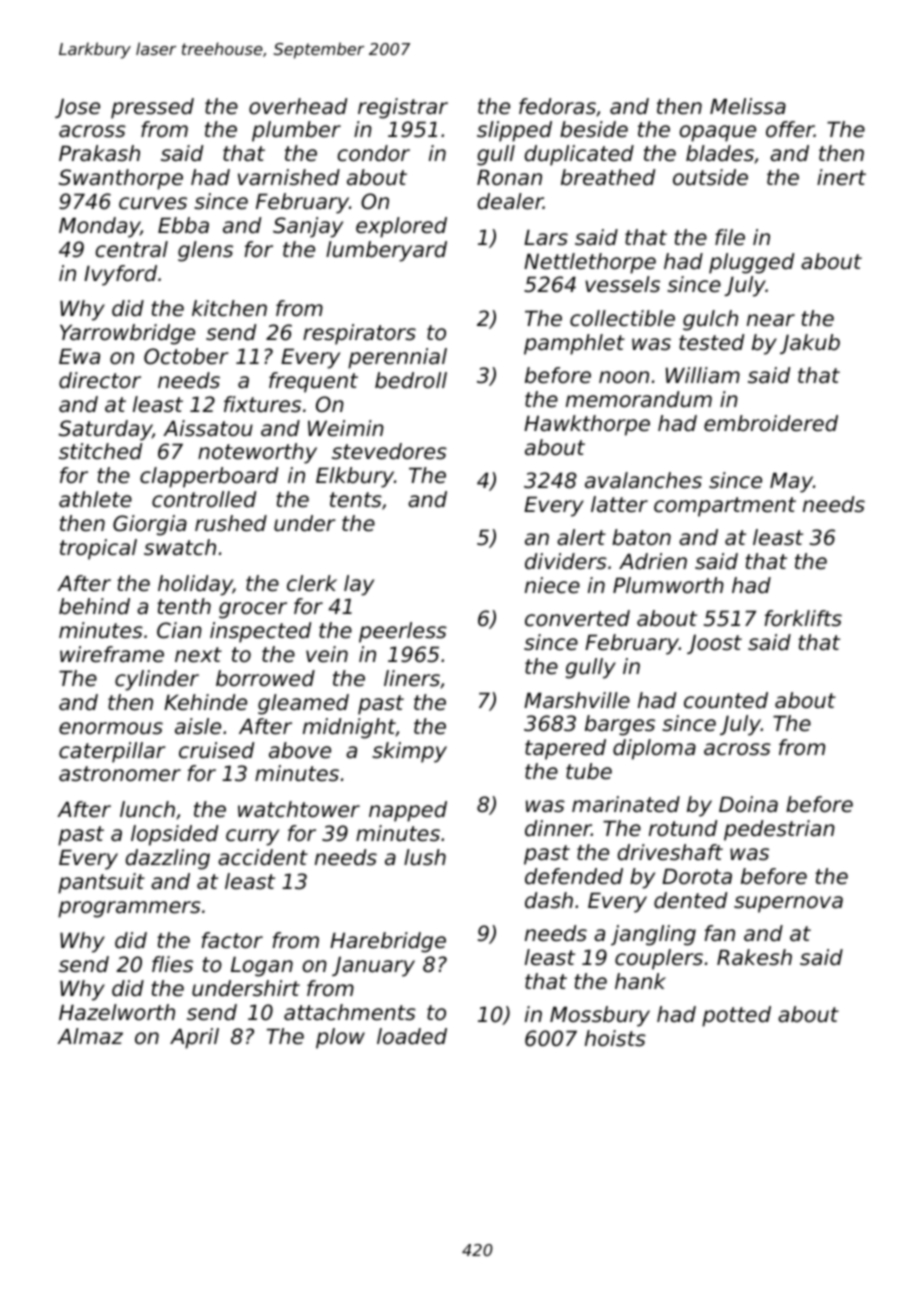  Describe the element at coordinates (600, 1016) in the image. I see `Mossbury` at that location.
